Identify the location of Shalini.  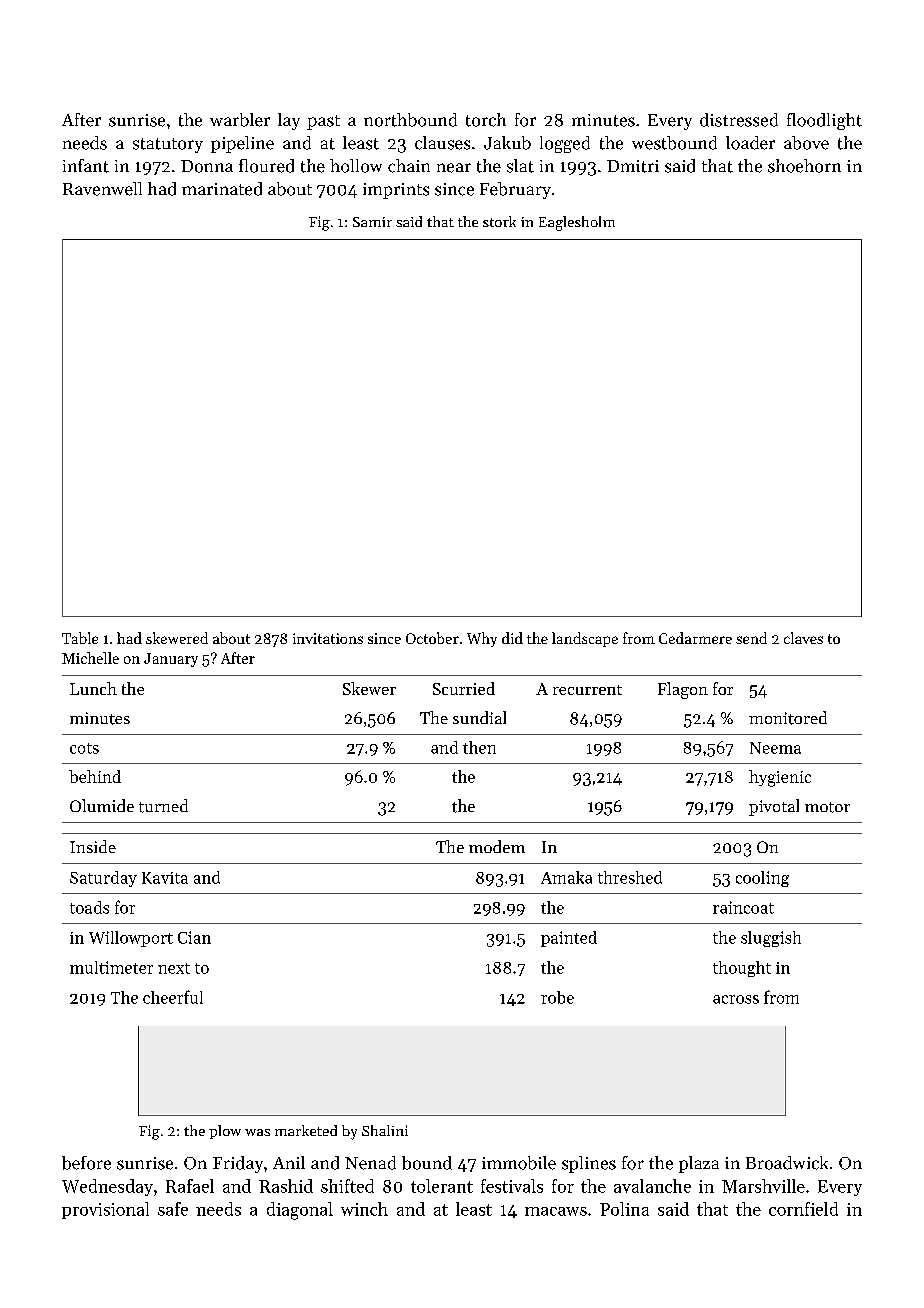
(385, 1130).
